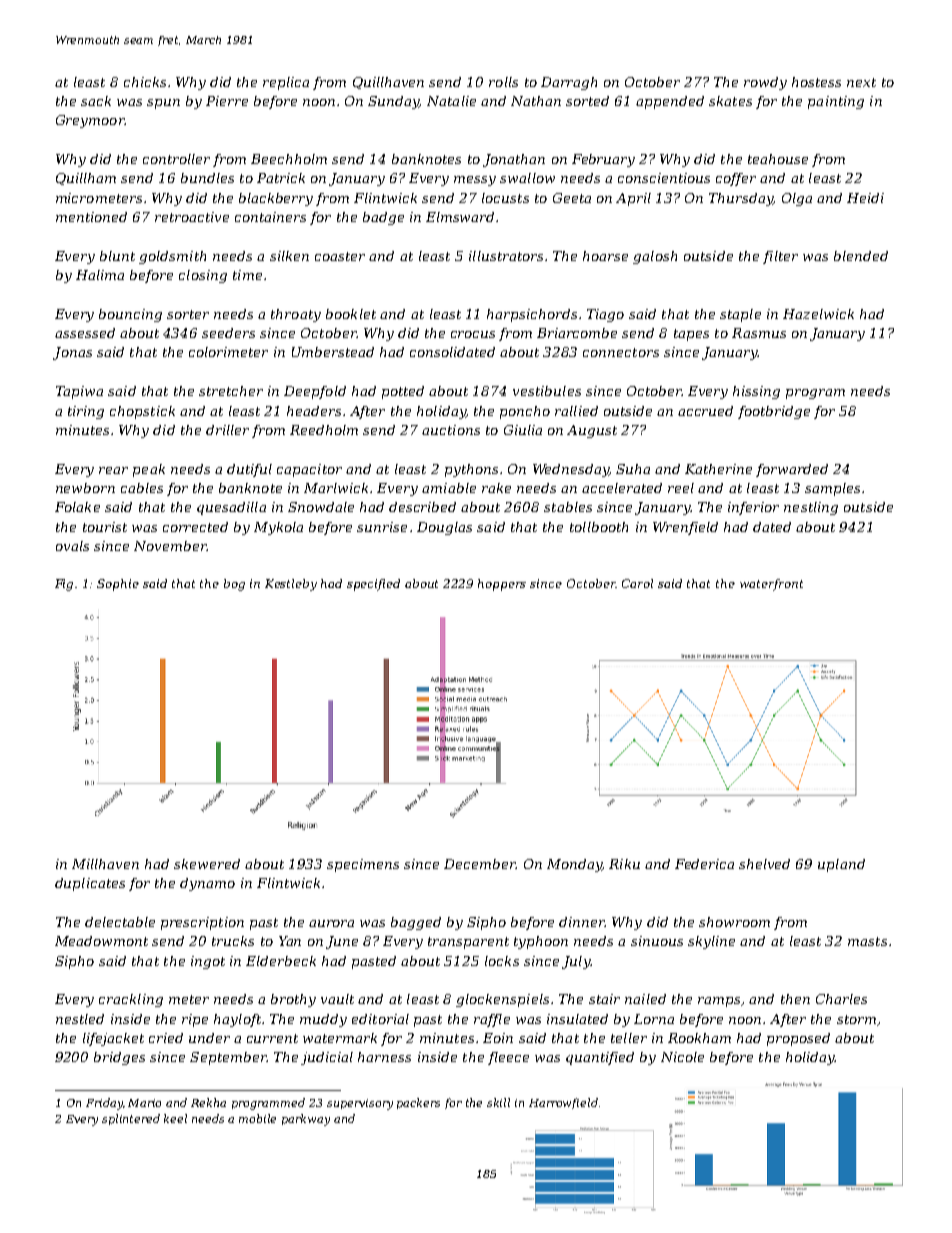 Image resolution: width=952 pixels, height=1233 pixels. Describe the element at coordinates (468, 943) in the page. I see `transparent` at that location.
